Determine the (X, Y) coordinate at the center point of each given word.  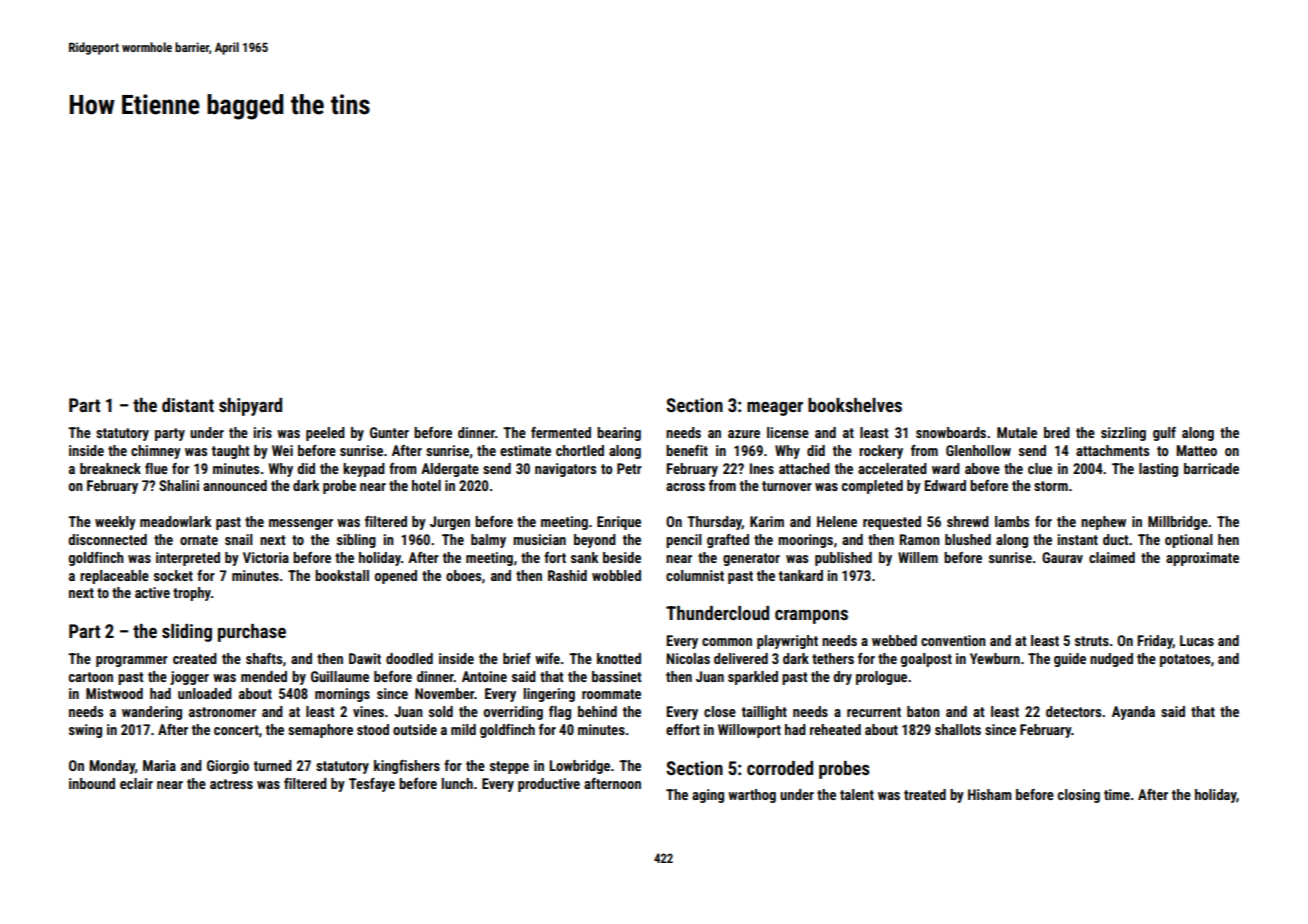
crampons (811, 617)
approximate (1202, 559)
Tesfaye (372, 785)
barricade (1211, 468)
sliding (187, 633)
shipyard (250, 407)
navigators (565, 470)
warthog (752, 796)
